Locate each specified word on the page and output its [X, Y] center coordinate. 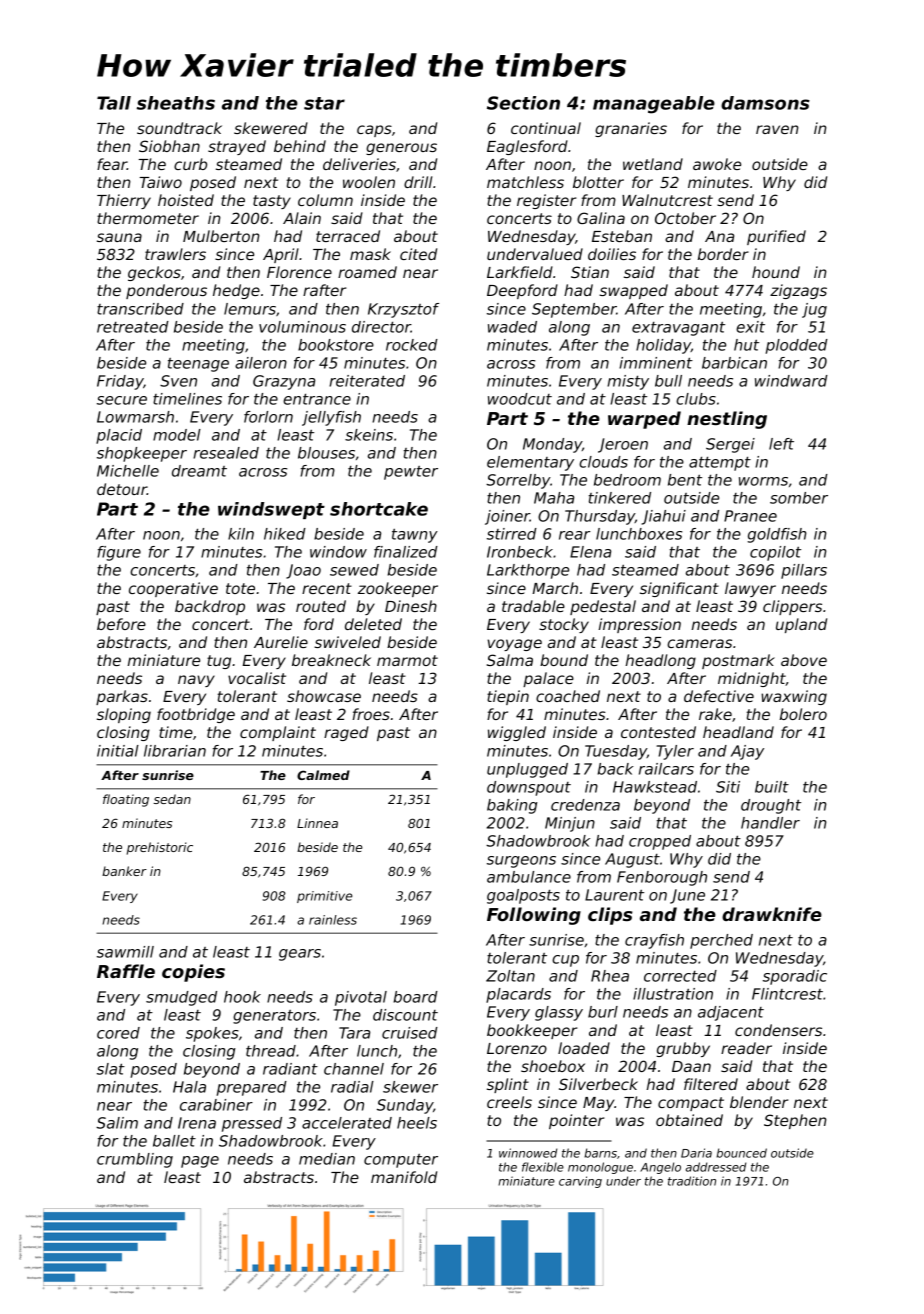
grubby [683, 1049]
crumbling [135, 1160]
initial [118, 751]
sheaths [176, 103]
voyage [515, 645]
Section [523, 103]
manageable [654, 105]
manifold [404, 1177]
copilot [775, 553]
